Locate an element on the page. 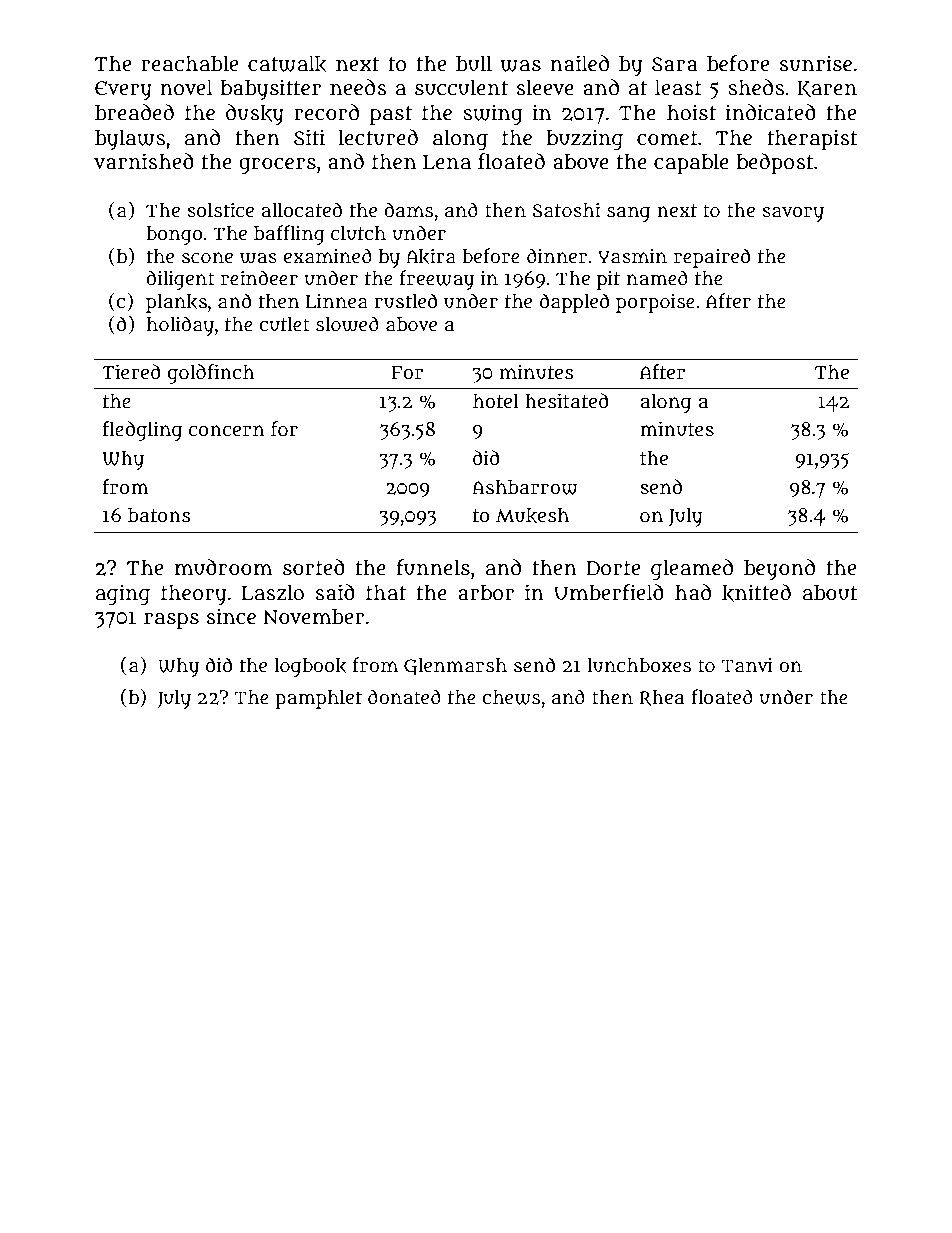 Image resolution: width=952 pixels, height=1233 pixels. concern is located at coordinates (226, 431).
